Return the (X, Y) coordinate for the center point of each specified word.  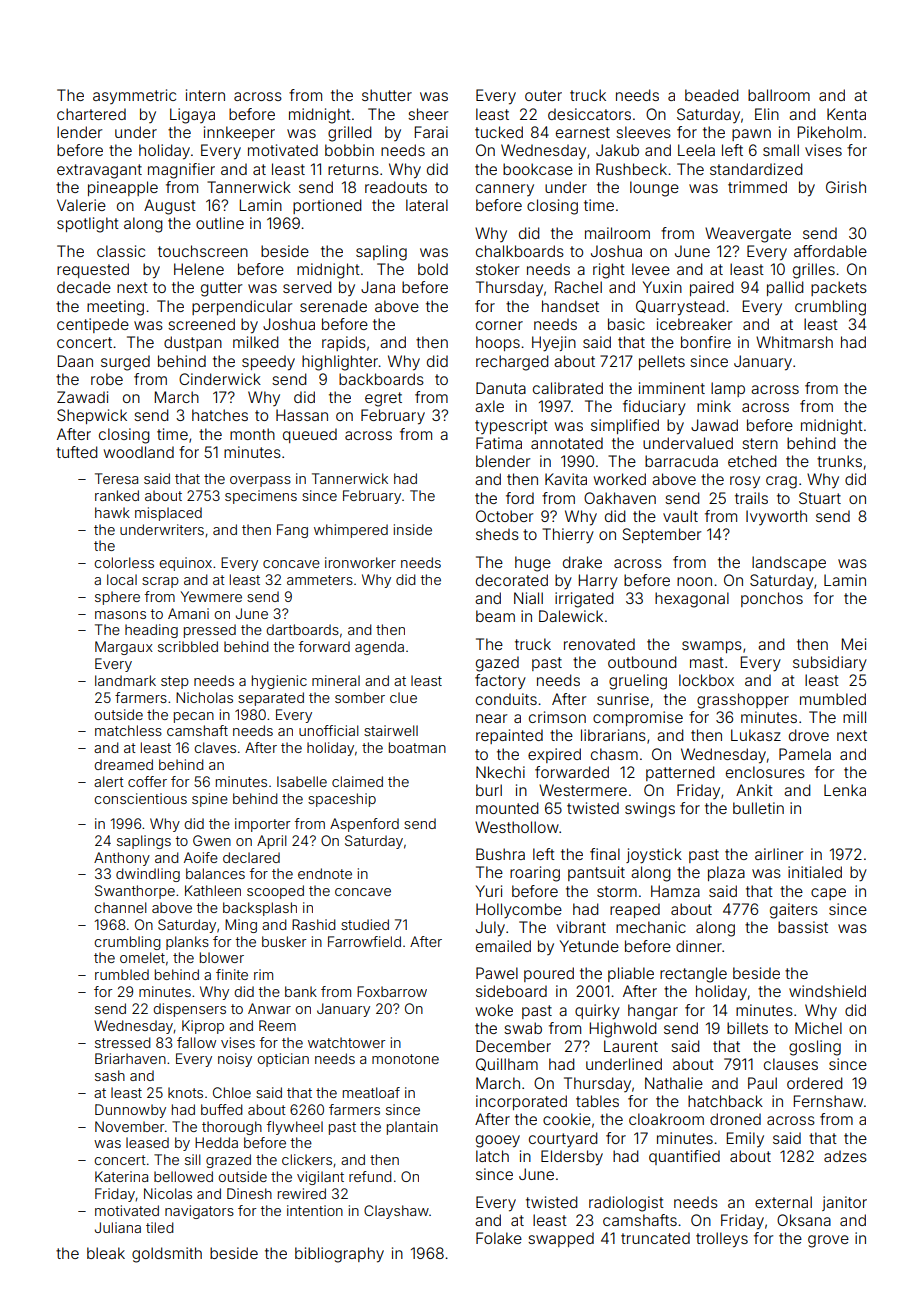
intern (205, 95)
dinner (699, 946)
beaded (711, 95)
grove (828, 1241)
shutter (387, 95)
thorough (232, 1128)
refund (370, 1176)
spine (210, 800)
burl (489, 790)
